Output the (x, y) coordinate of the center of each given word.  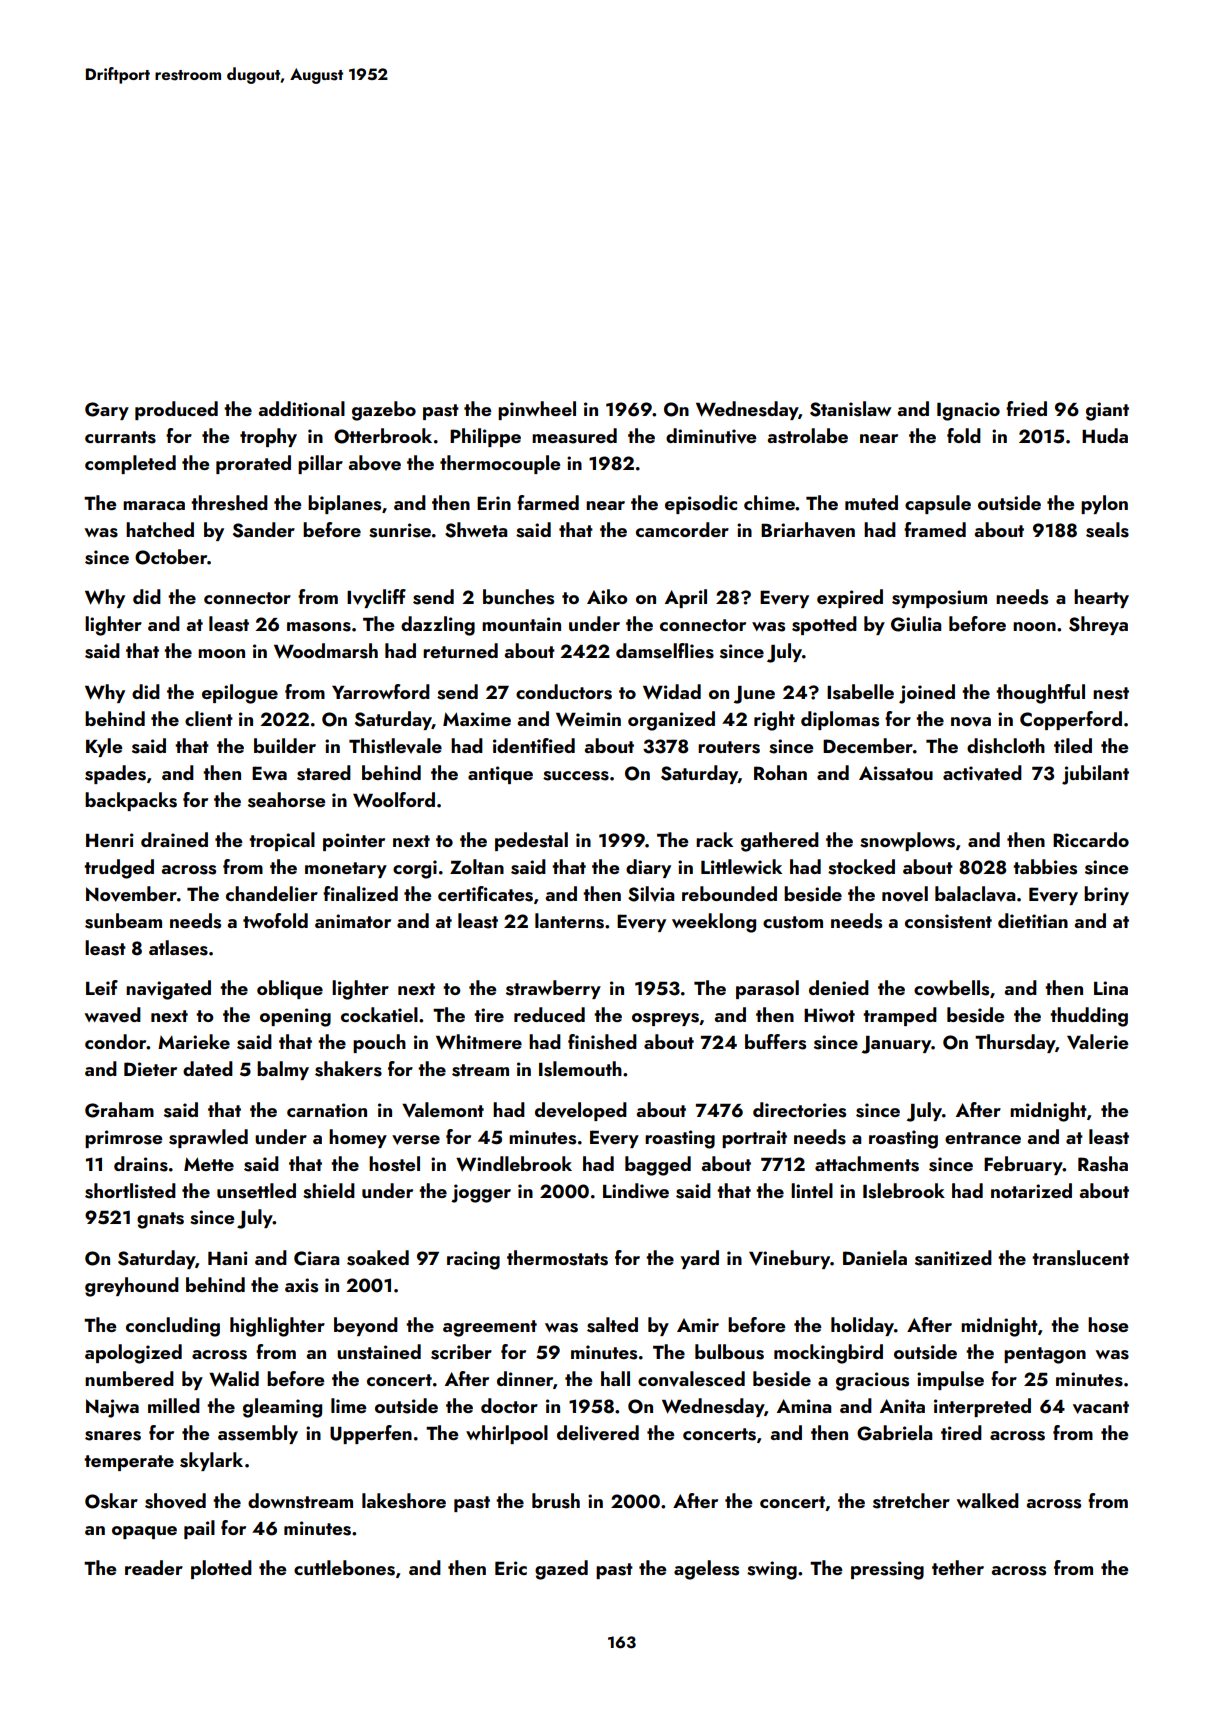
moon (221, 653)
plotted (221, 1569)
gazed (561, 1570)
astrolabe (807, 436)
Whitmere (479, 1042)
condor (116, 1041)
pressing (887, 1570)
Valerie (1098, 1041)
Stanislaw (851, 409)
